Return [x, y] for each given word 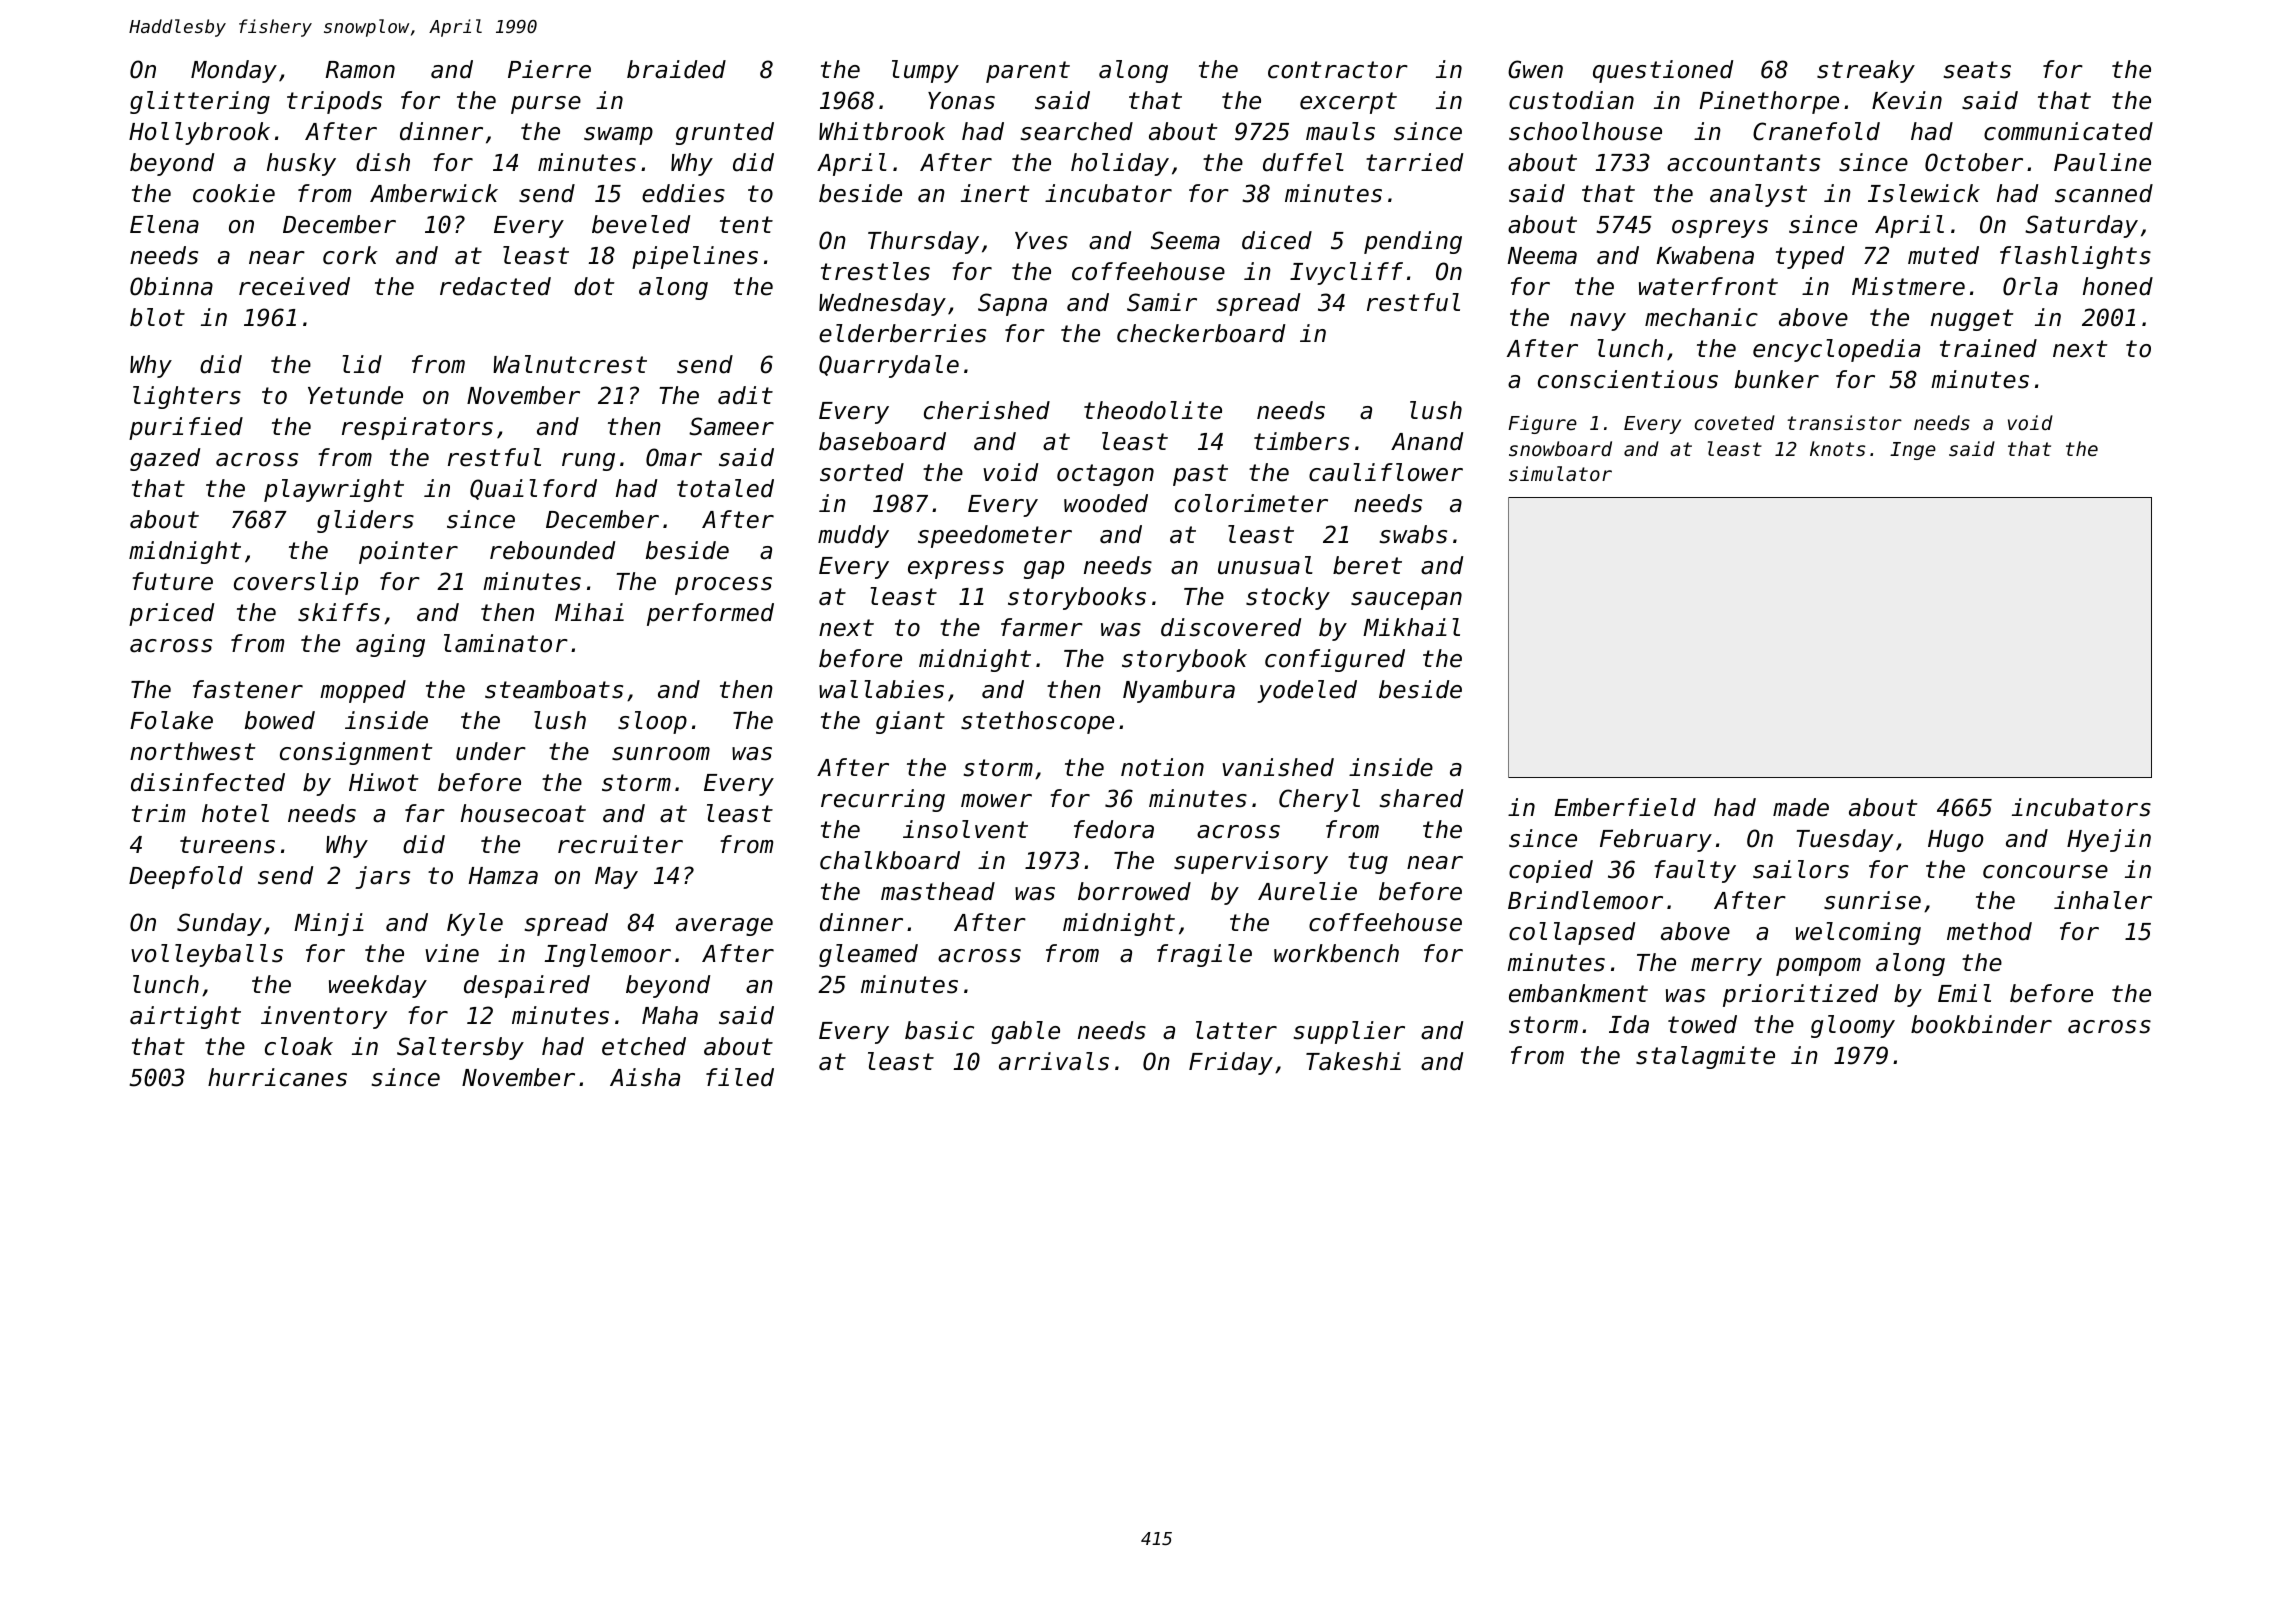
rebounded [552, 550]
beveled [641, 224]
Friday [1231, 1063]
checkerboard [1201, 333]
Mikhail [1411, 627]
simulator [1560, 473]
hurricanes [277, 1077]
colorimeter [1251, 503]
